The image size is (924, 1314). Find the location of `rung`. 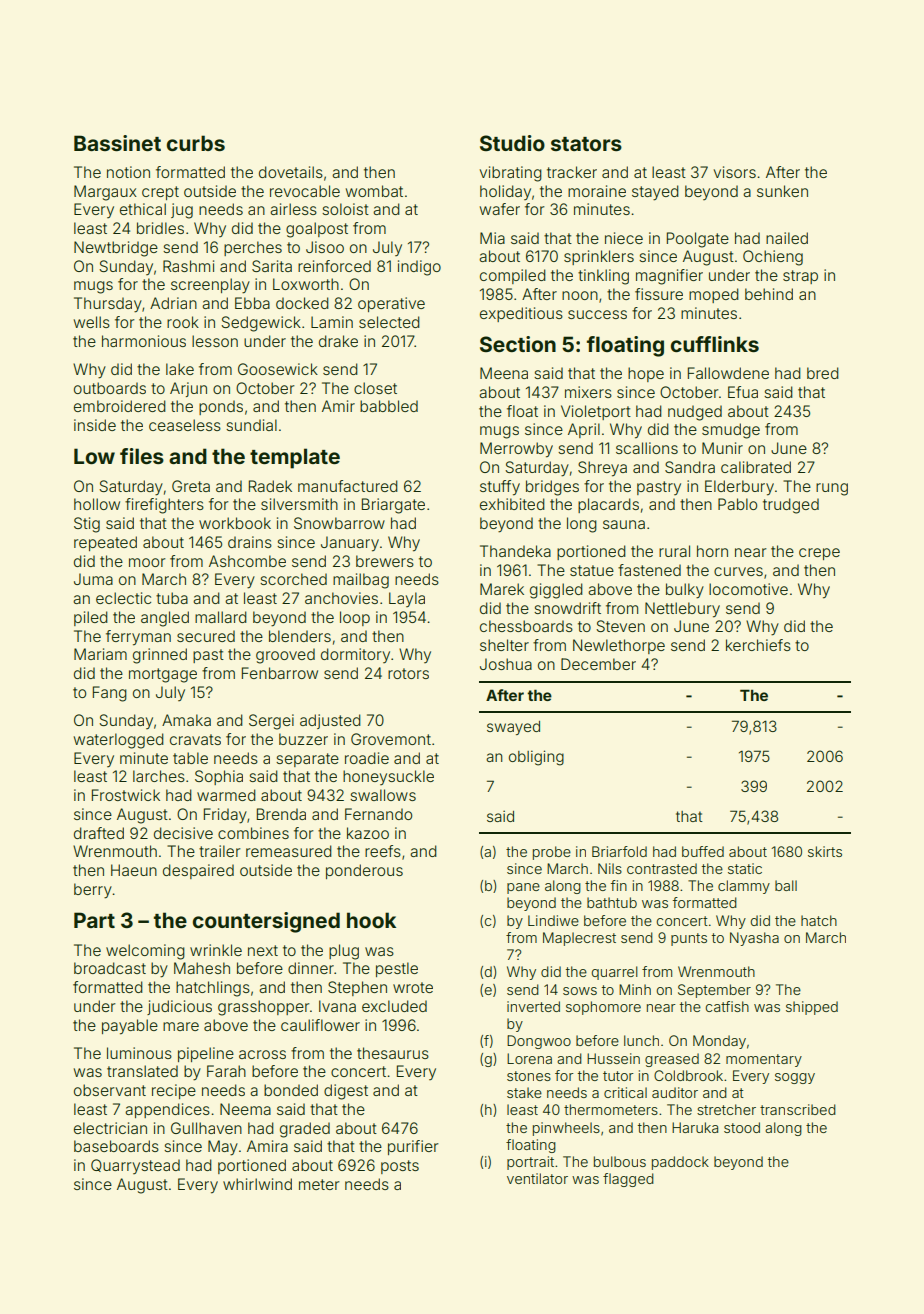

rung is located at coordinates (832, 489).
